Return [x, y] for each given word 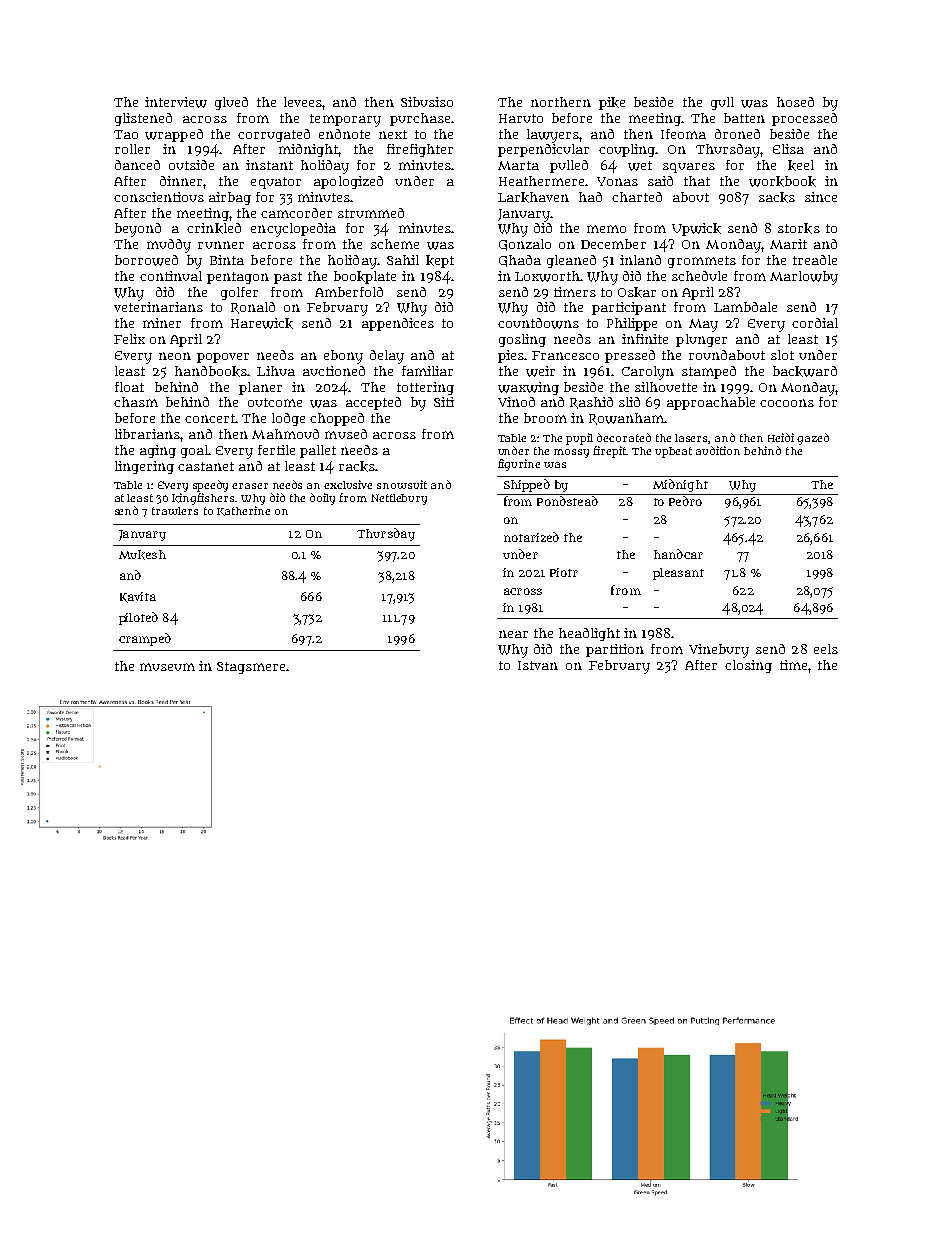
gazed [813, 439]
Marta [518, 165]
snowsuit [402, 484]
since [821, 197]
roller [132, 149]
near [513, 634]
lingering [144, 467]
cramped [145, 639]
